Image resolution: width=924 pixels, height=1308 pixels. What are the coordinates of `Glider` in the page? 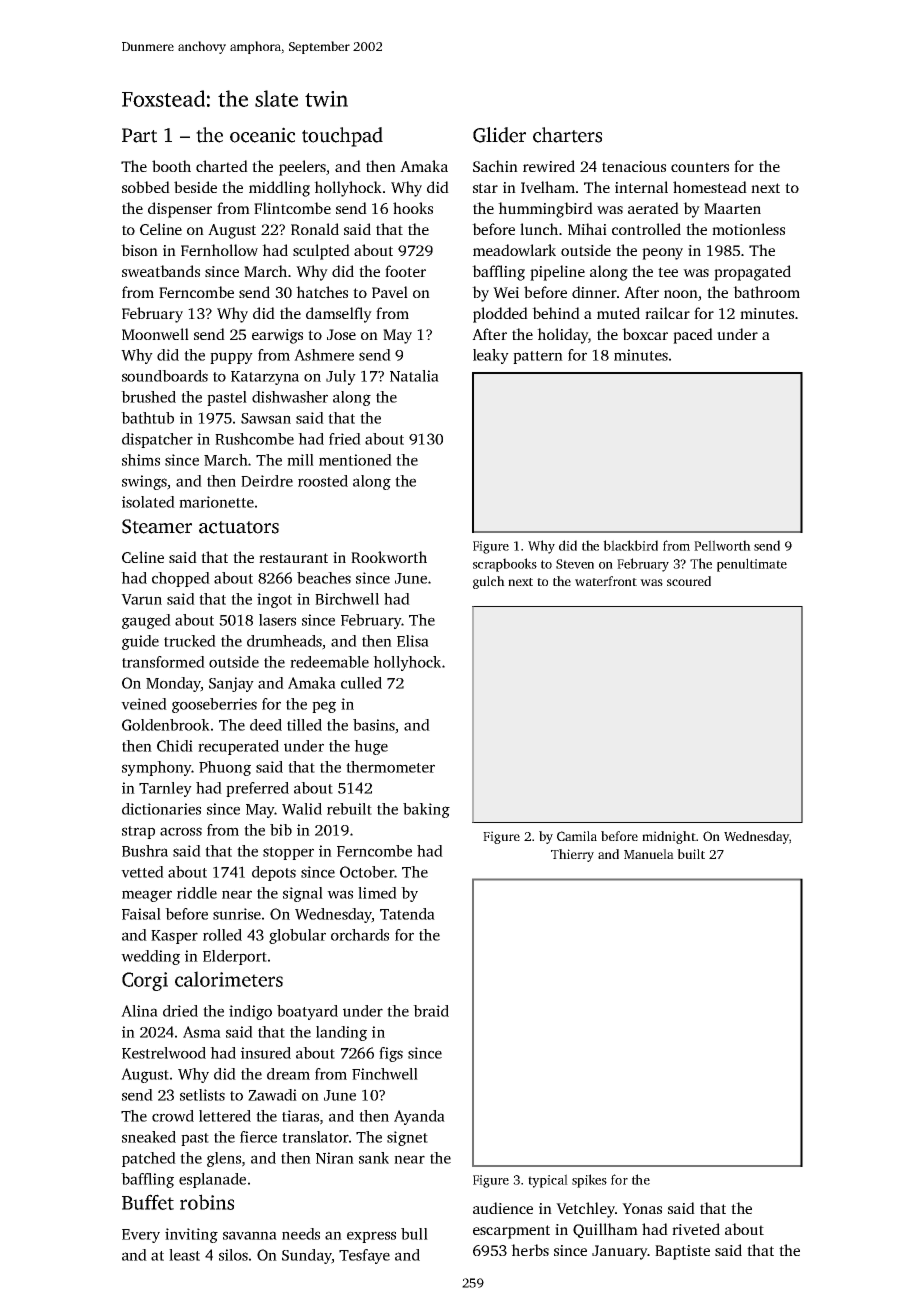 It's located at (499, 135).
